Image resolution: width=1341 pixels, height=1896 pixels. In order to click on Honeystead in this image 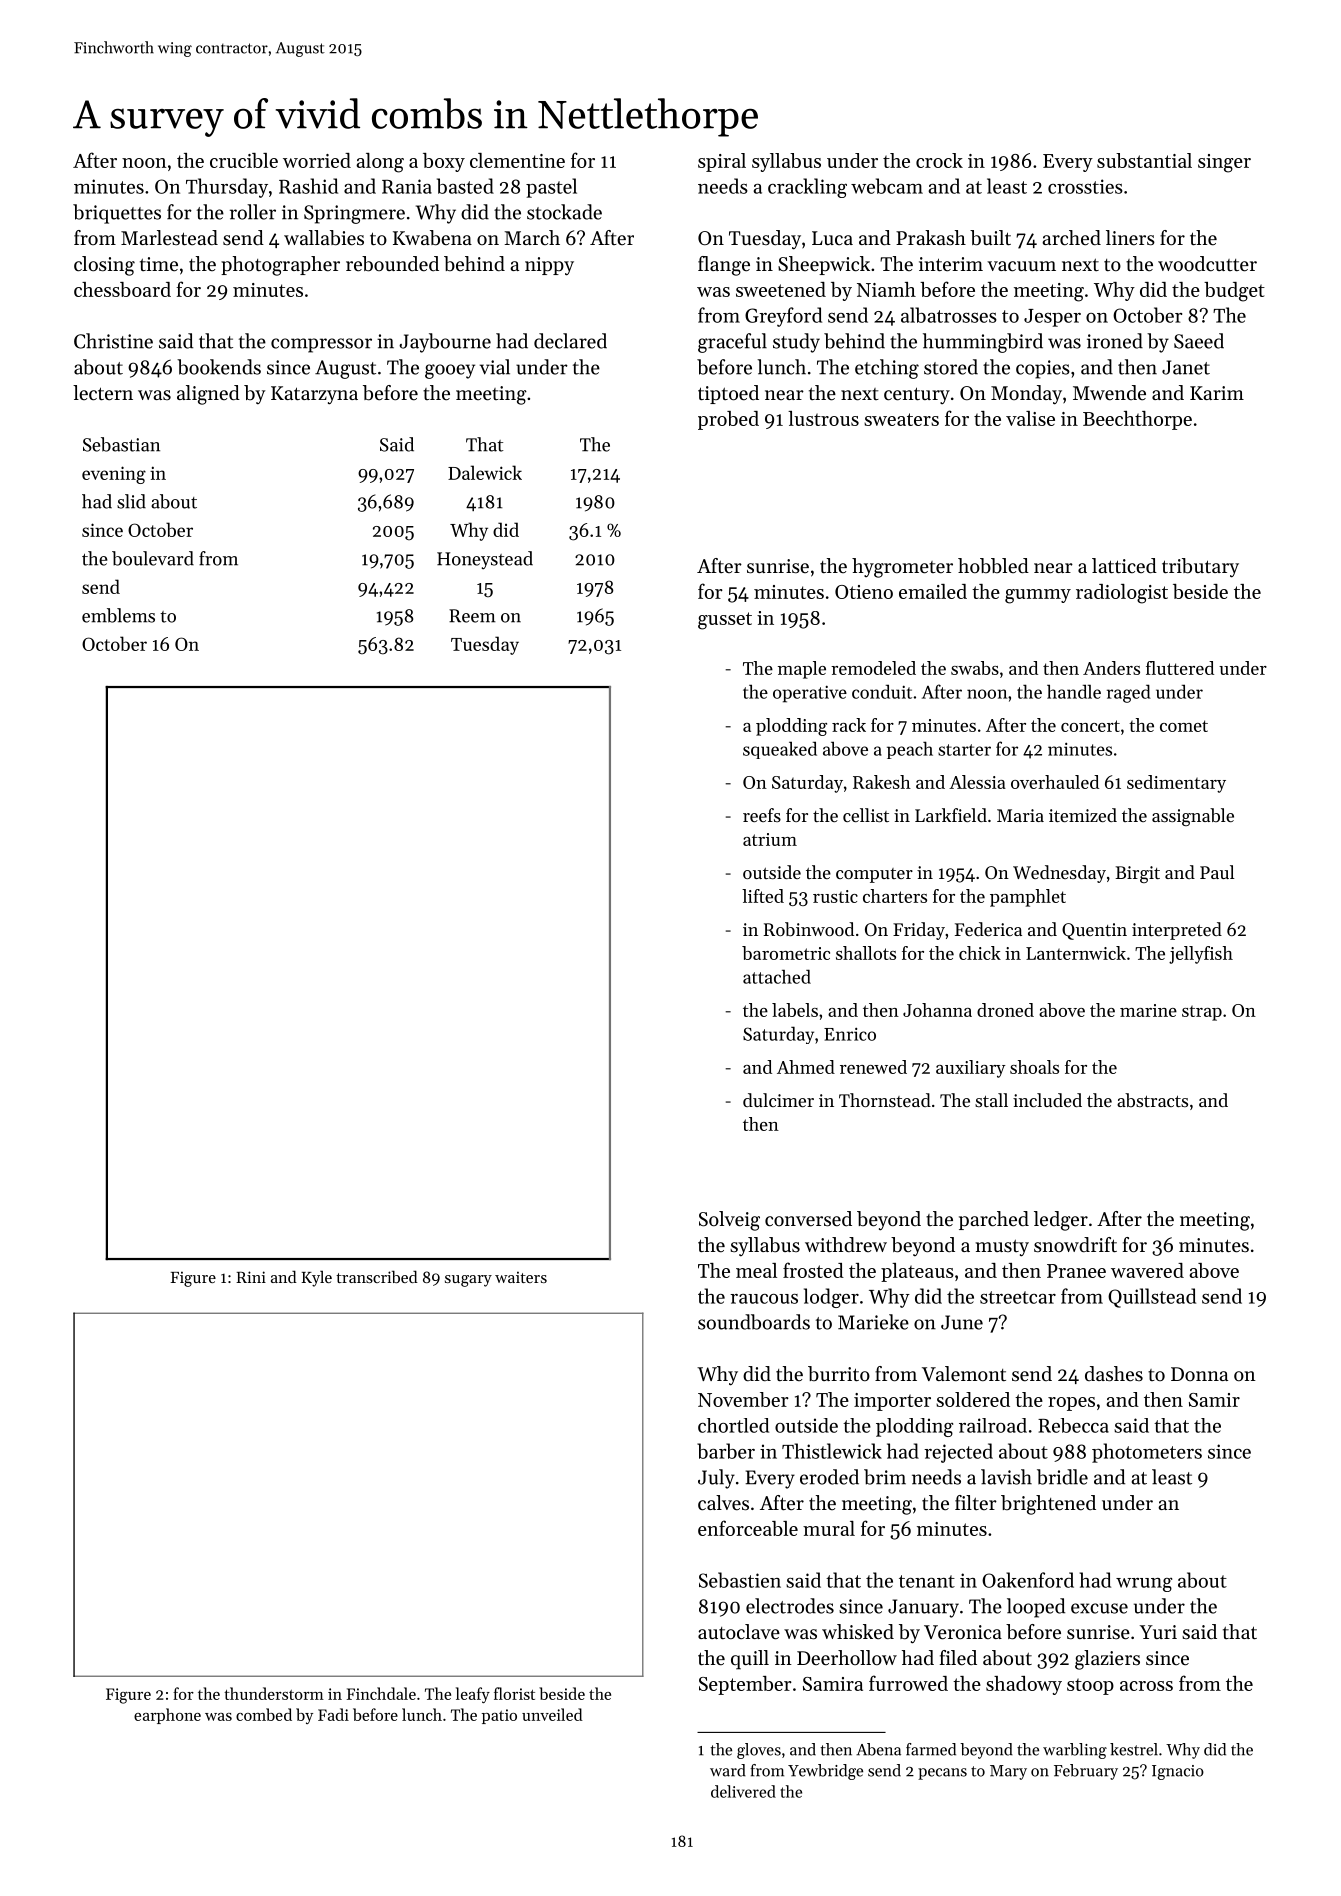, I will do `click(485, 560)`.
